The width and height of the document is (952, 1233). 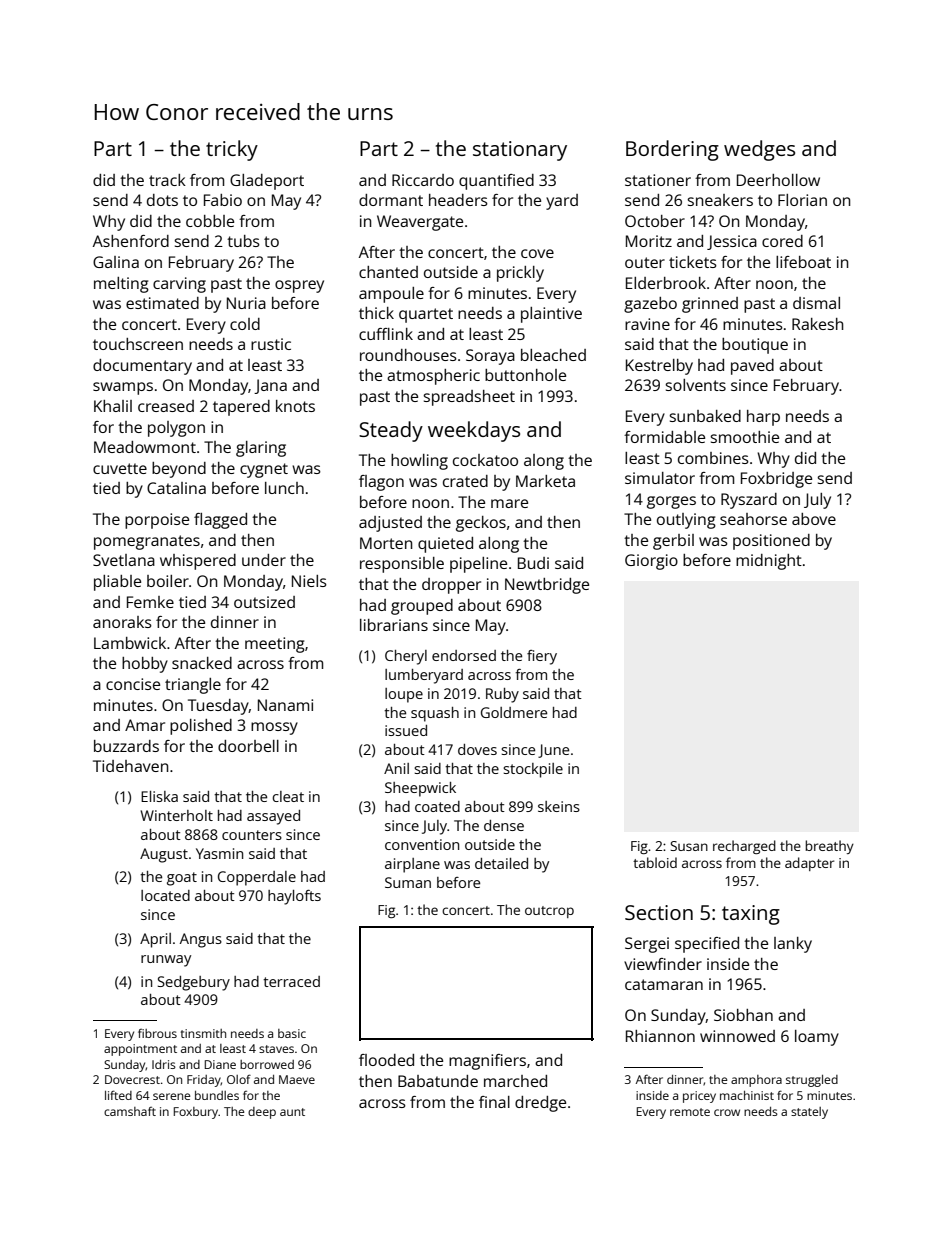 I want to click on midnight, so click(x=769, y=562).
